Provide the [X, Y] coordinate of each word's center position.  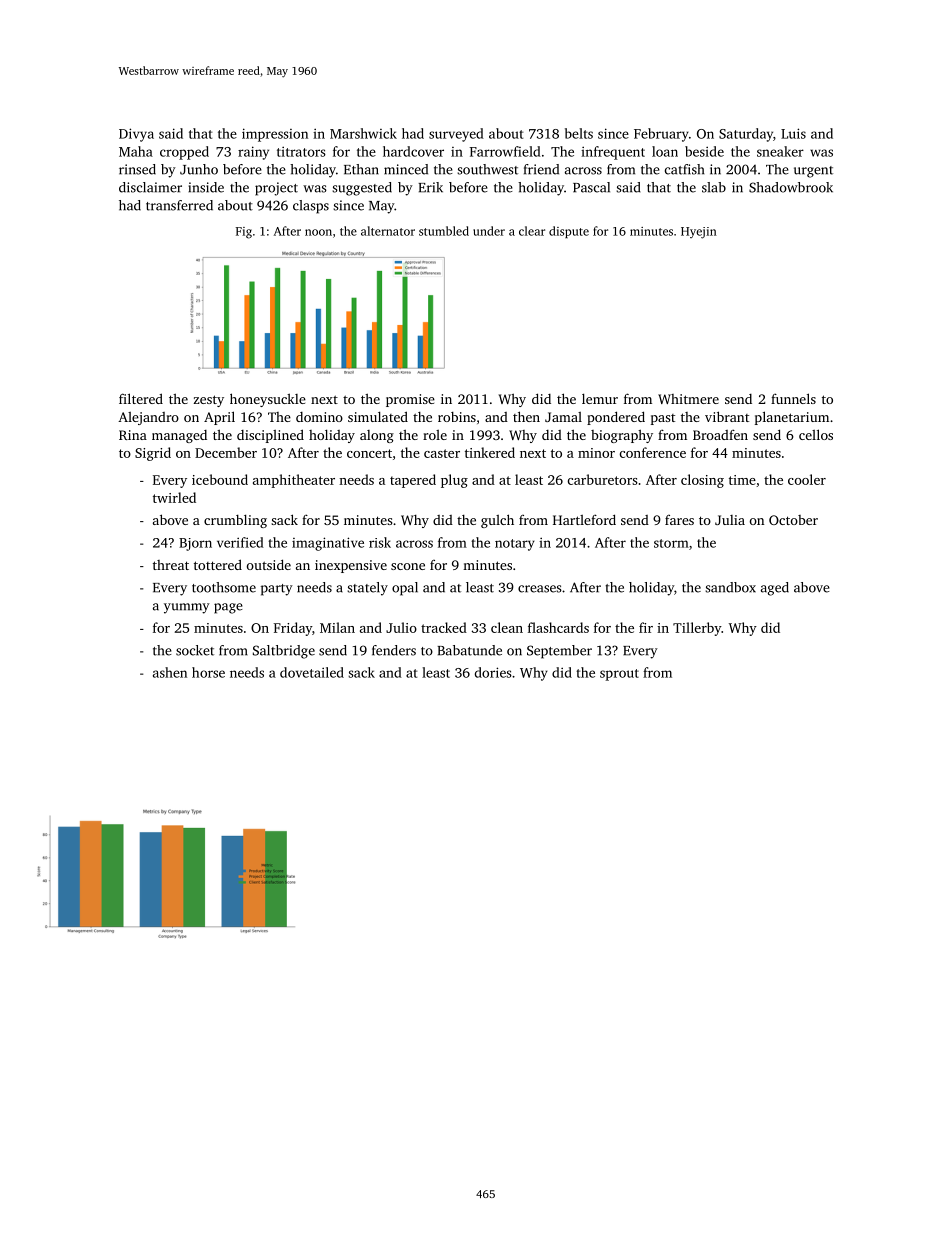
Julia [730, 520]
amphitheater [294, 481]
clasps [311, 207]
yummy [187, 608]
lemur [600, 398]
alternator [388, 231]
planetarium [792, 418]
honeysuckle [268, 400]
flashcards [558, 627]
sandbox [730, 587]
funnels [793, 398]
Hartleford [584, 519]
